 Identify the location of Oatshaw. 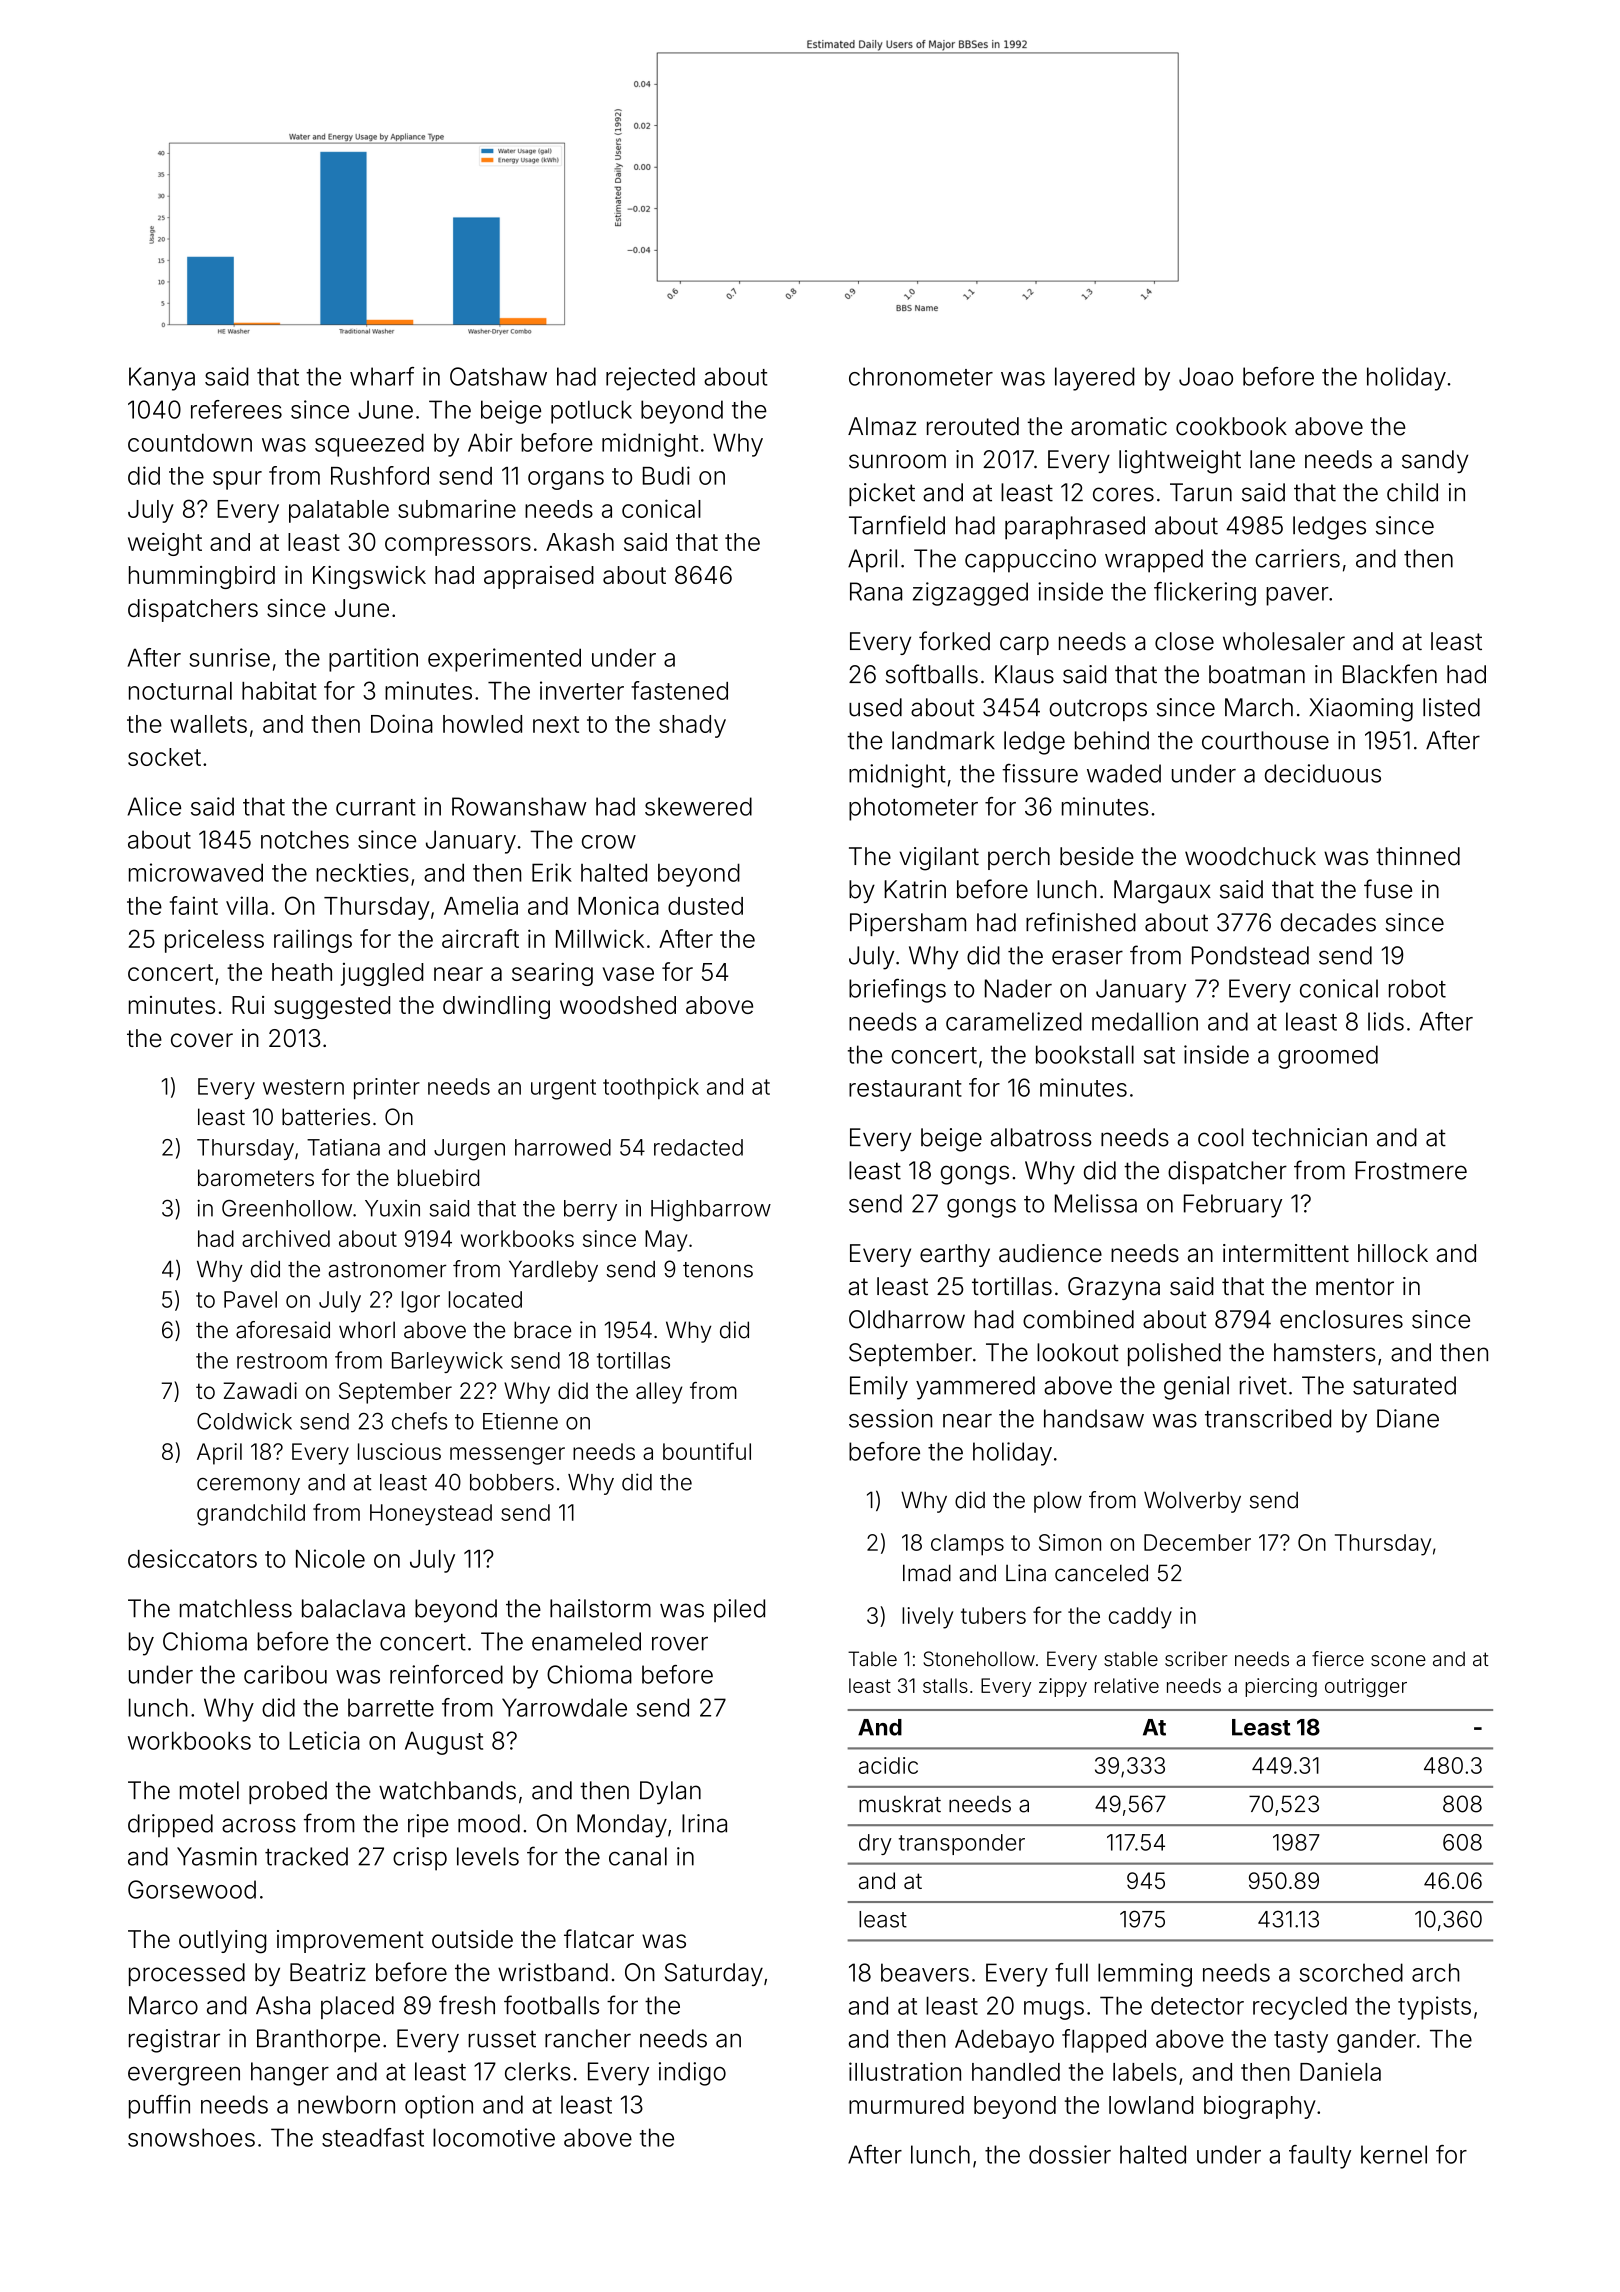
(498, 376).
